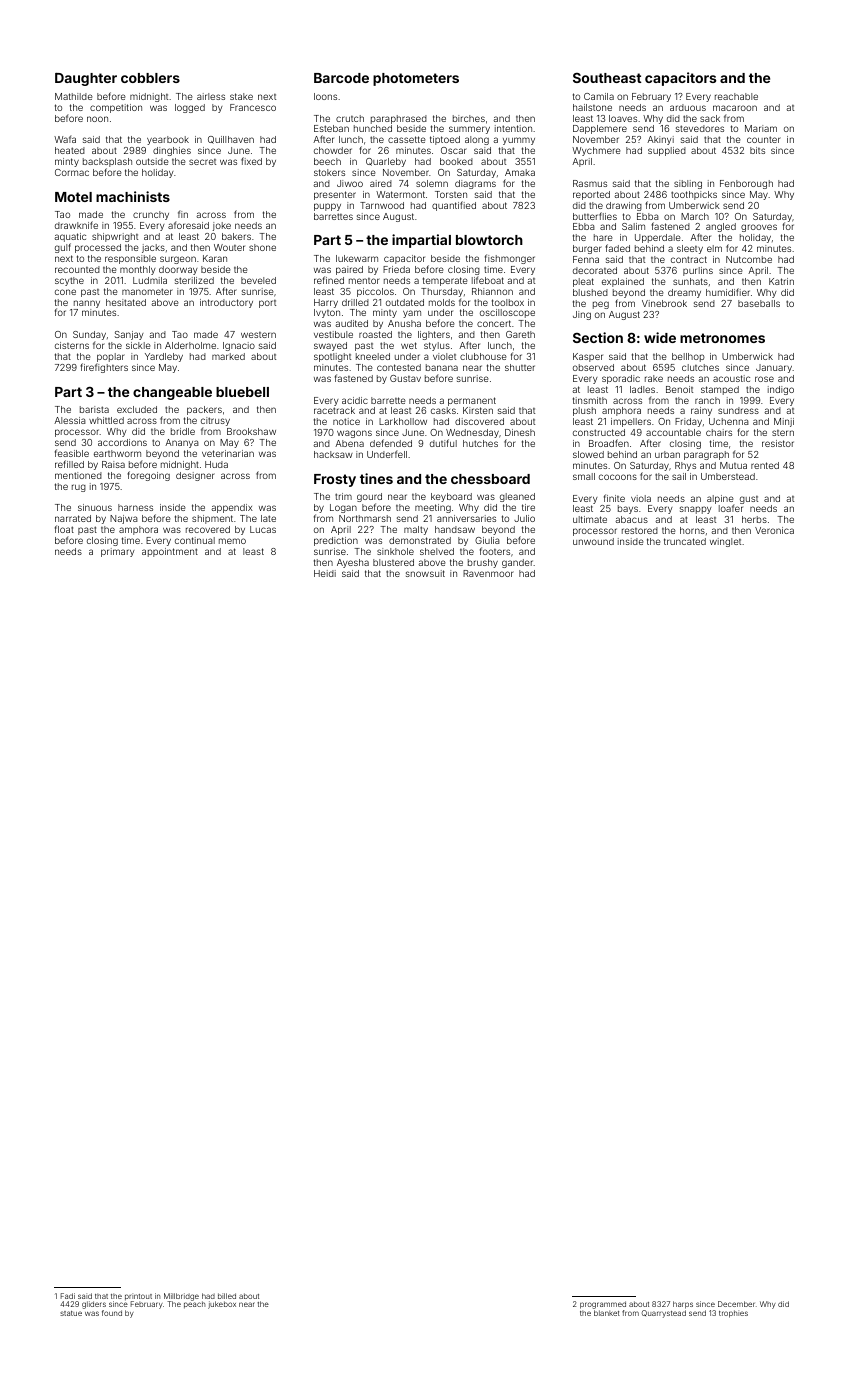  Describe the element at coordinates (688, 184) in the screenshot. I see `sibling` at that location.
